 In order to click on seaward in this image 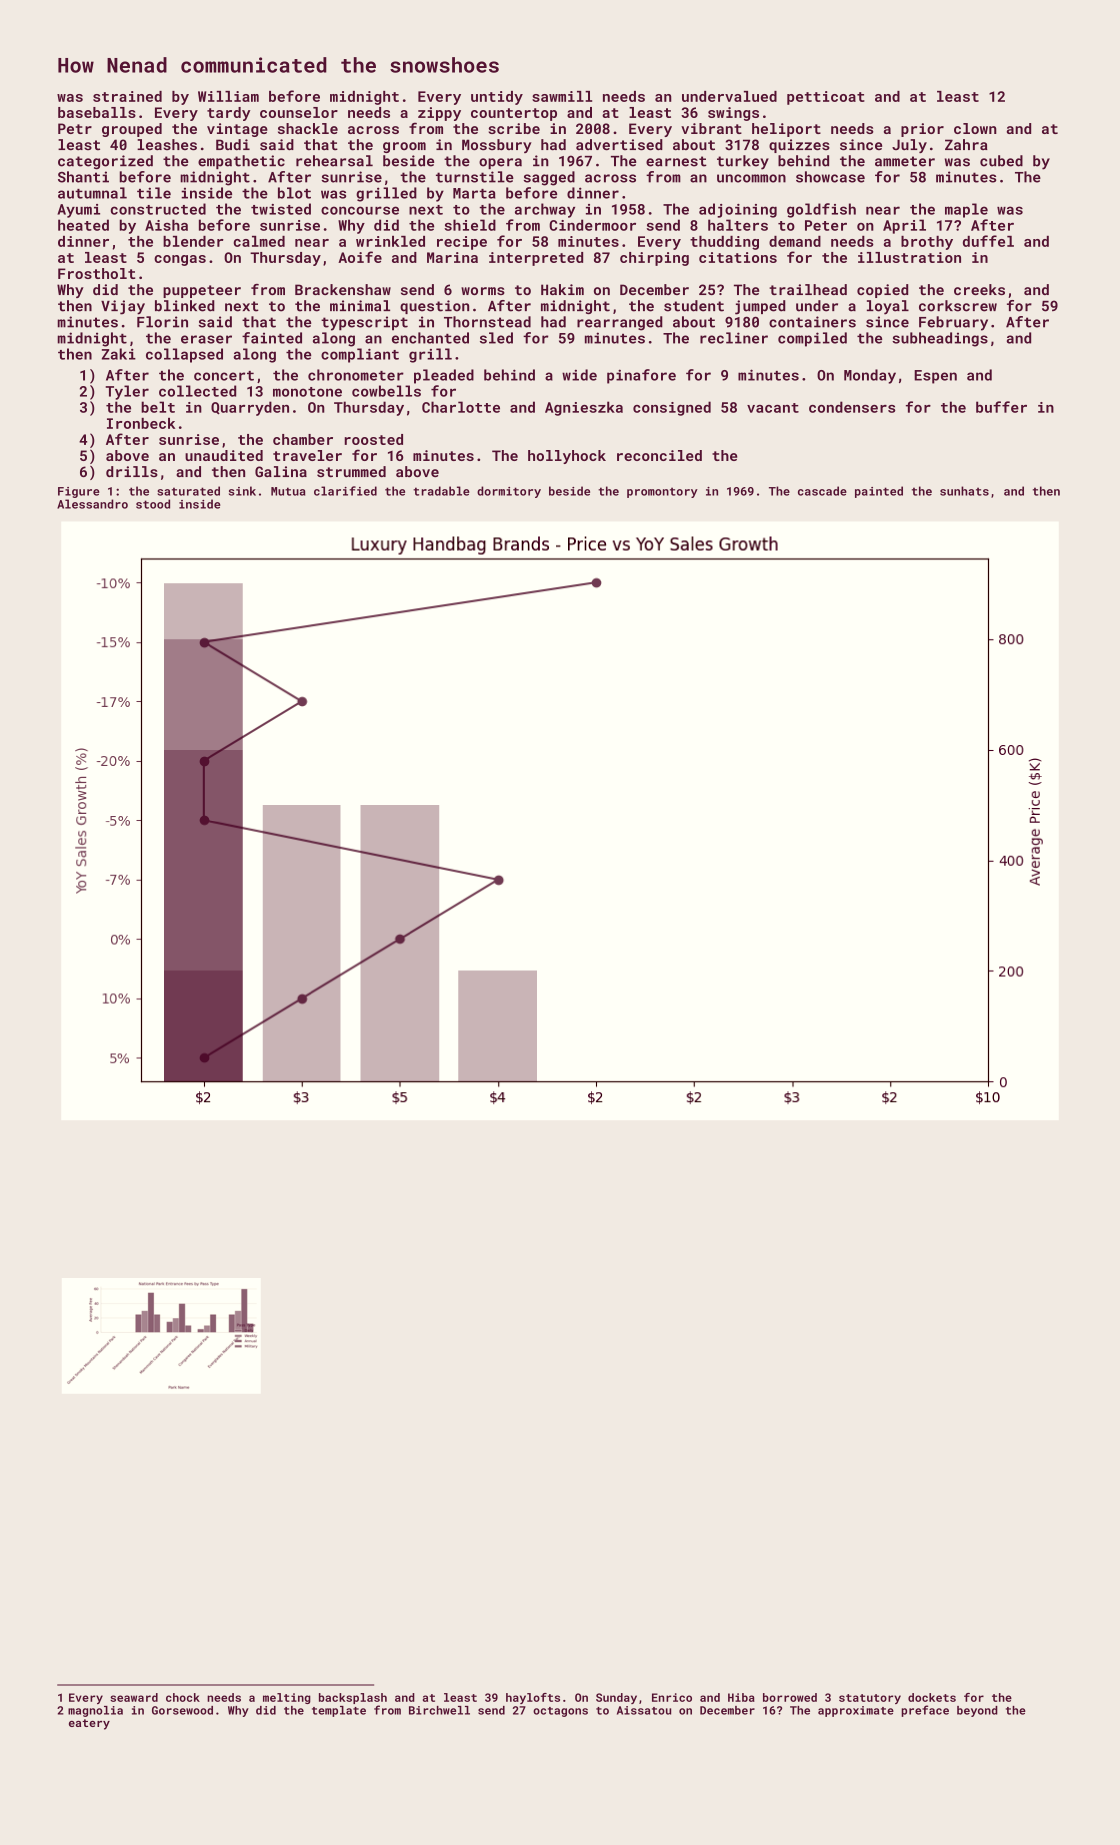, I will do `click(134, 1697)`.
